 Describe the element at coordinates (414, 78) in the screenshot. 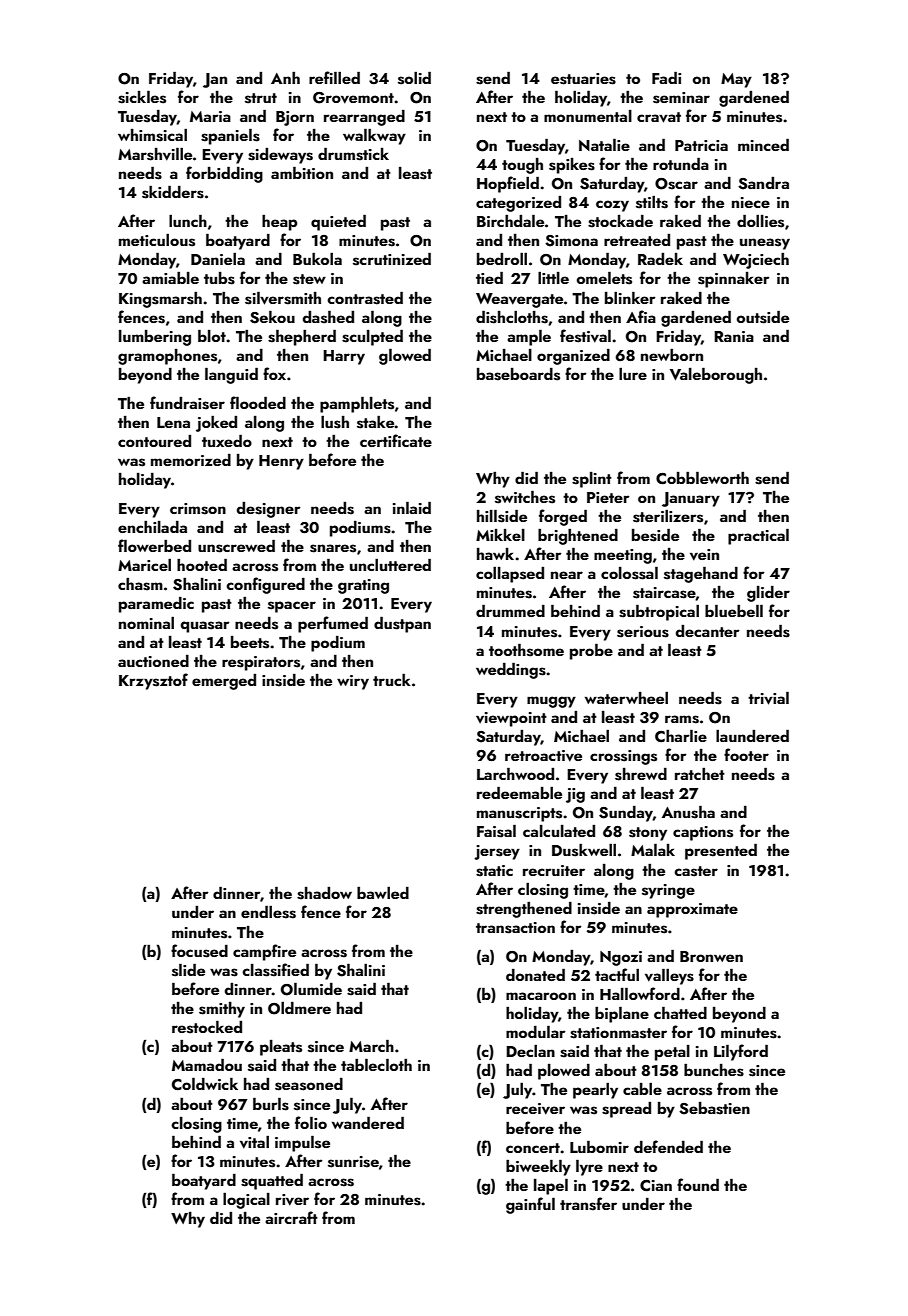

I see `solid` at that location.
